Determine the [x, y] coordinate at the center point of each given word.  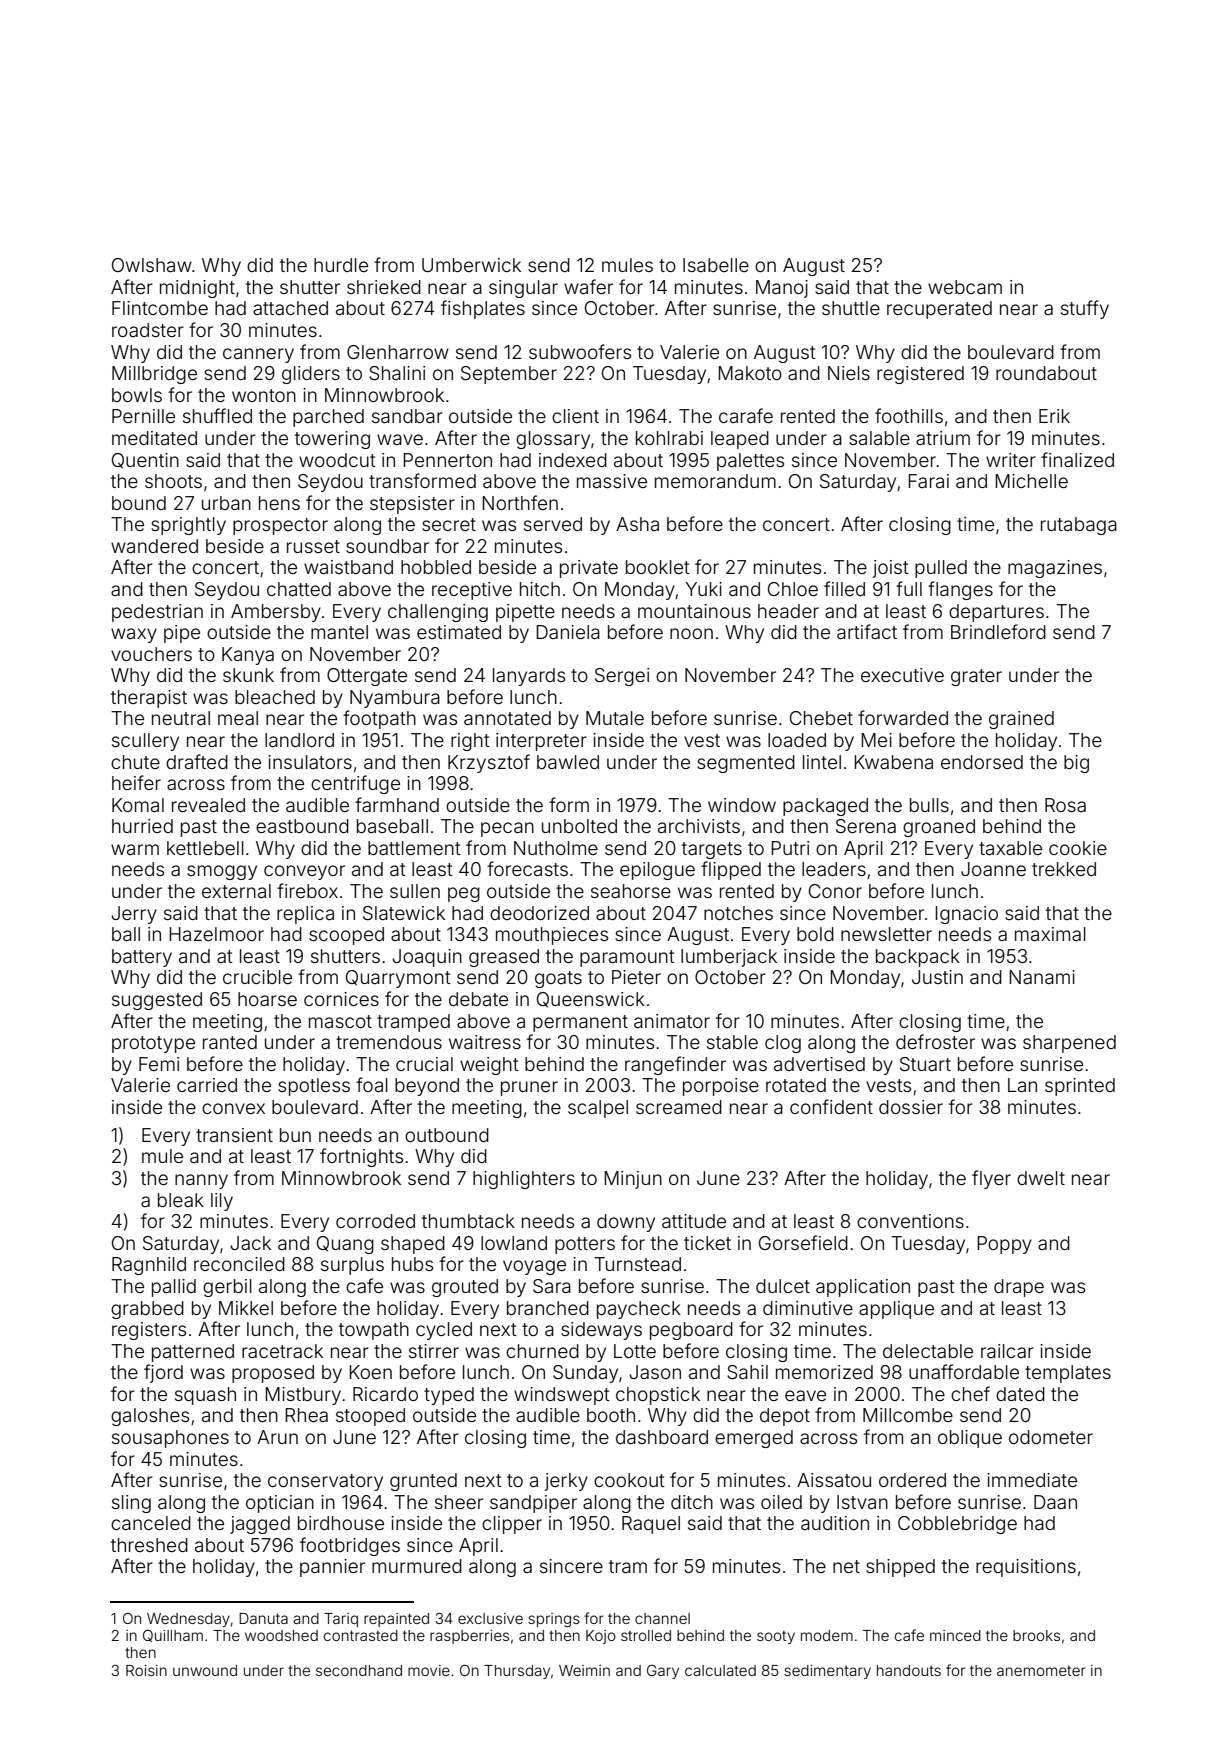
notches [738, 913]
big [1076, 764]
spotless [314, 1087]
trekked [1064, 869]
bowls [137, 395]
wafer [588, 286]
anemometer [1041, 1671]
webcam [965, 287]
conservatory [325, 1482]
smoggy [222, 872]
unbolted [579, 826]
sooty [776, 1637]
